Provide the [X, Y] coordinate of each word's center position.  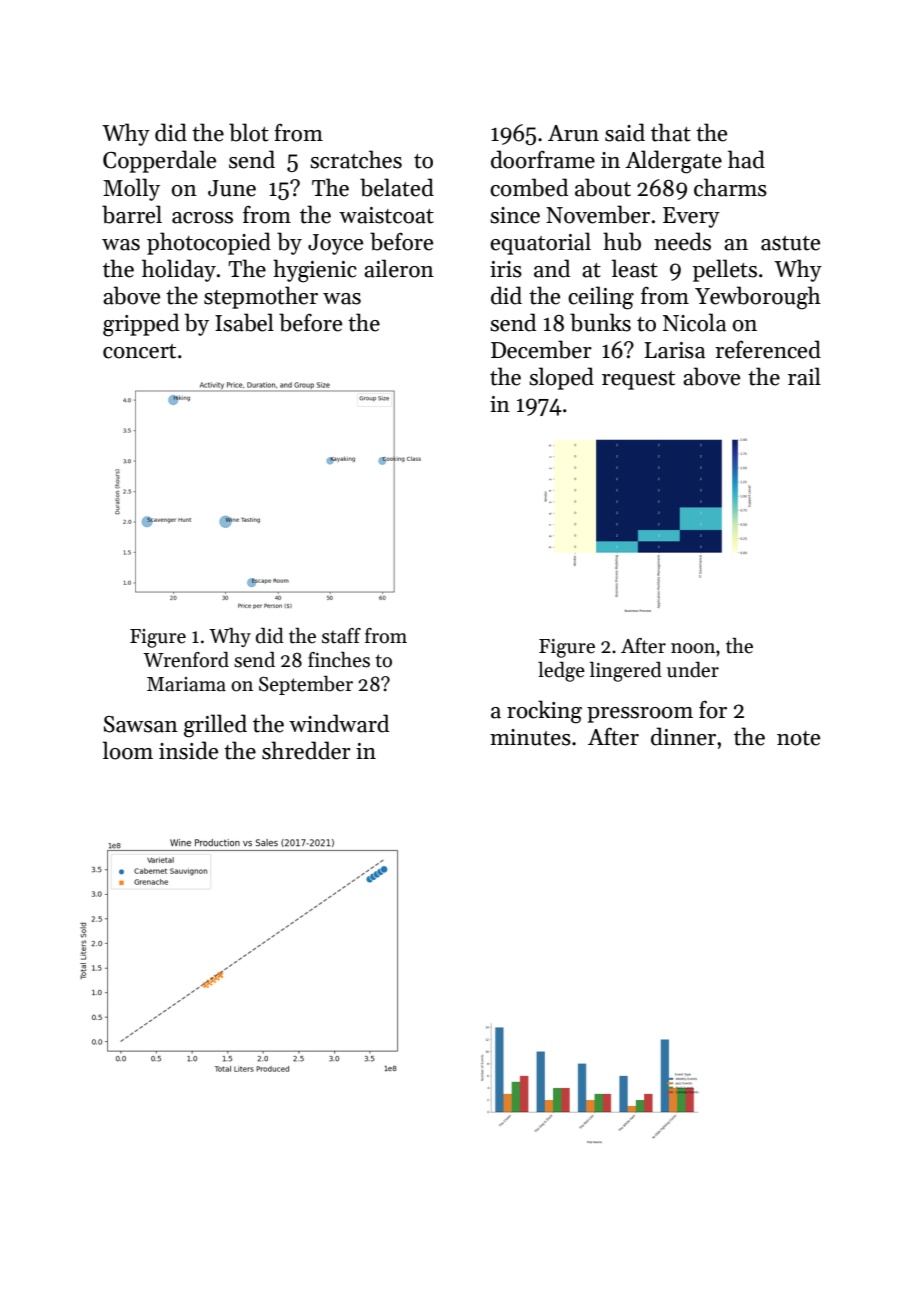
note [798, 738]
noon [693, 648]
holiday [179, 270]
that [671, 132]
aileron [399, 268]
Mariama [186, 684]
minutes [530, 737]
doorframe [543, 159]
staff [341, 636]
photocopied [209, 243]
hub [622, 241]
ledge [561, 672]
